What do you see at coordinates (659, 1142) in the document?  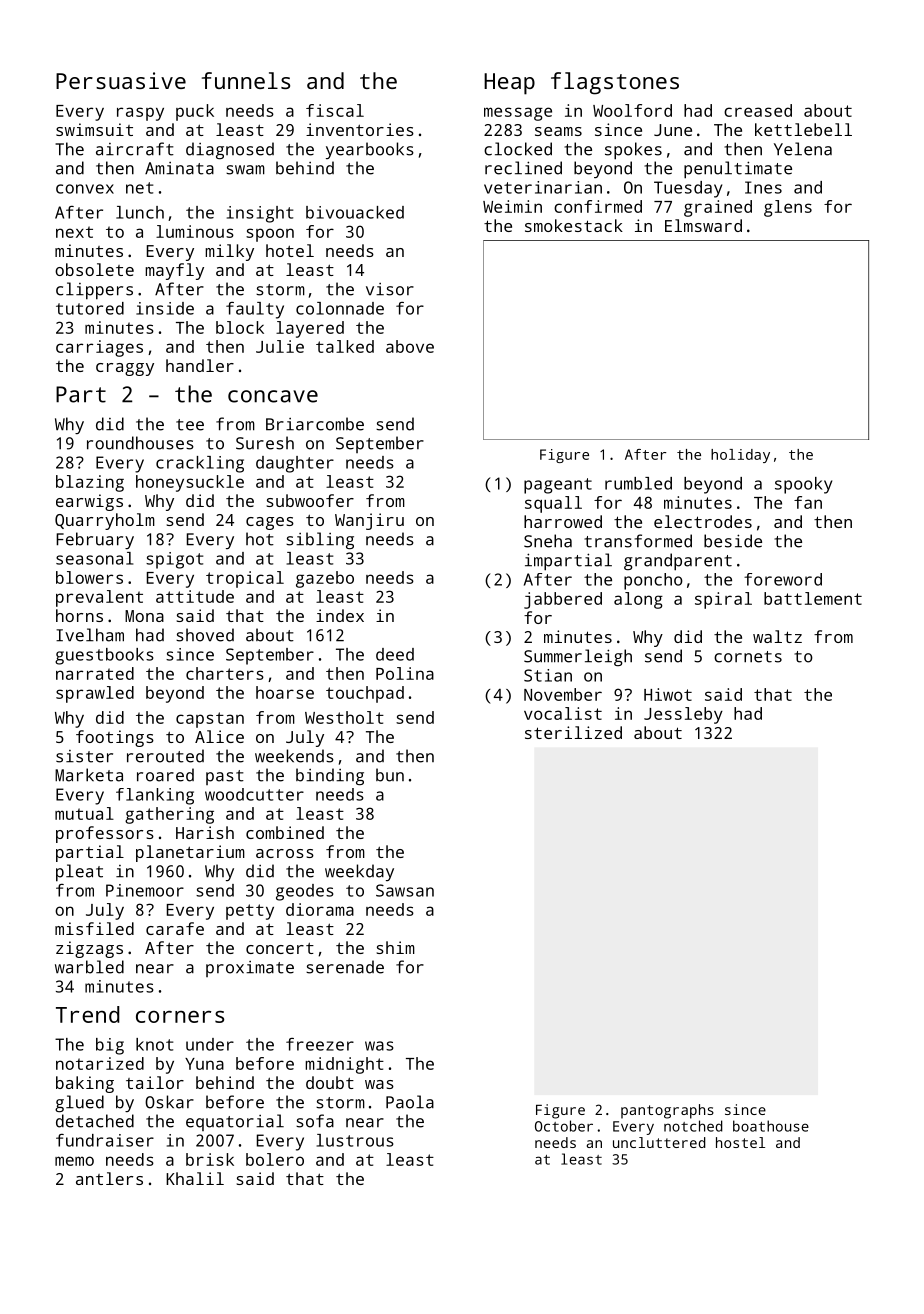 I see `uncluttered` at bounding box center [659, 1142].
